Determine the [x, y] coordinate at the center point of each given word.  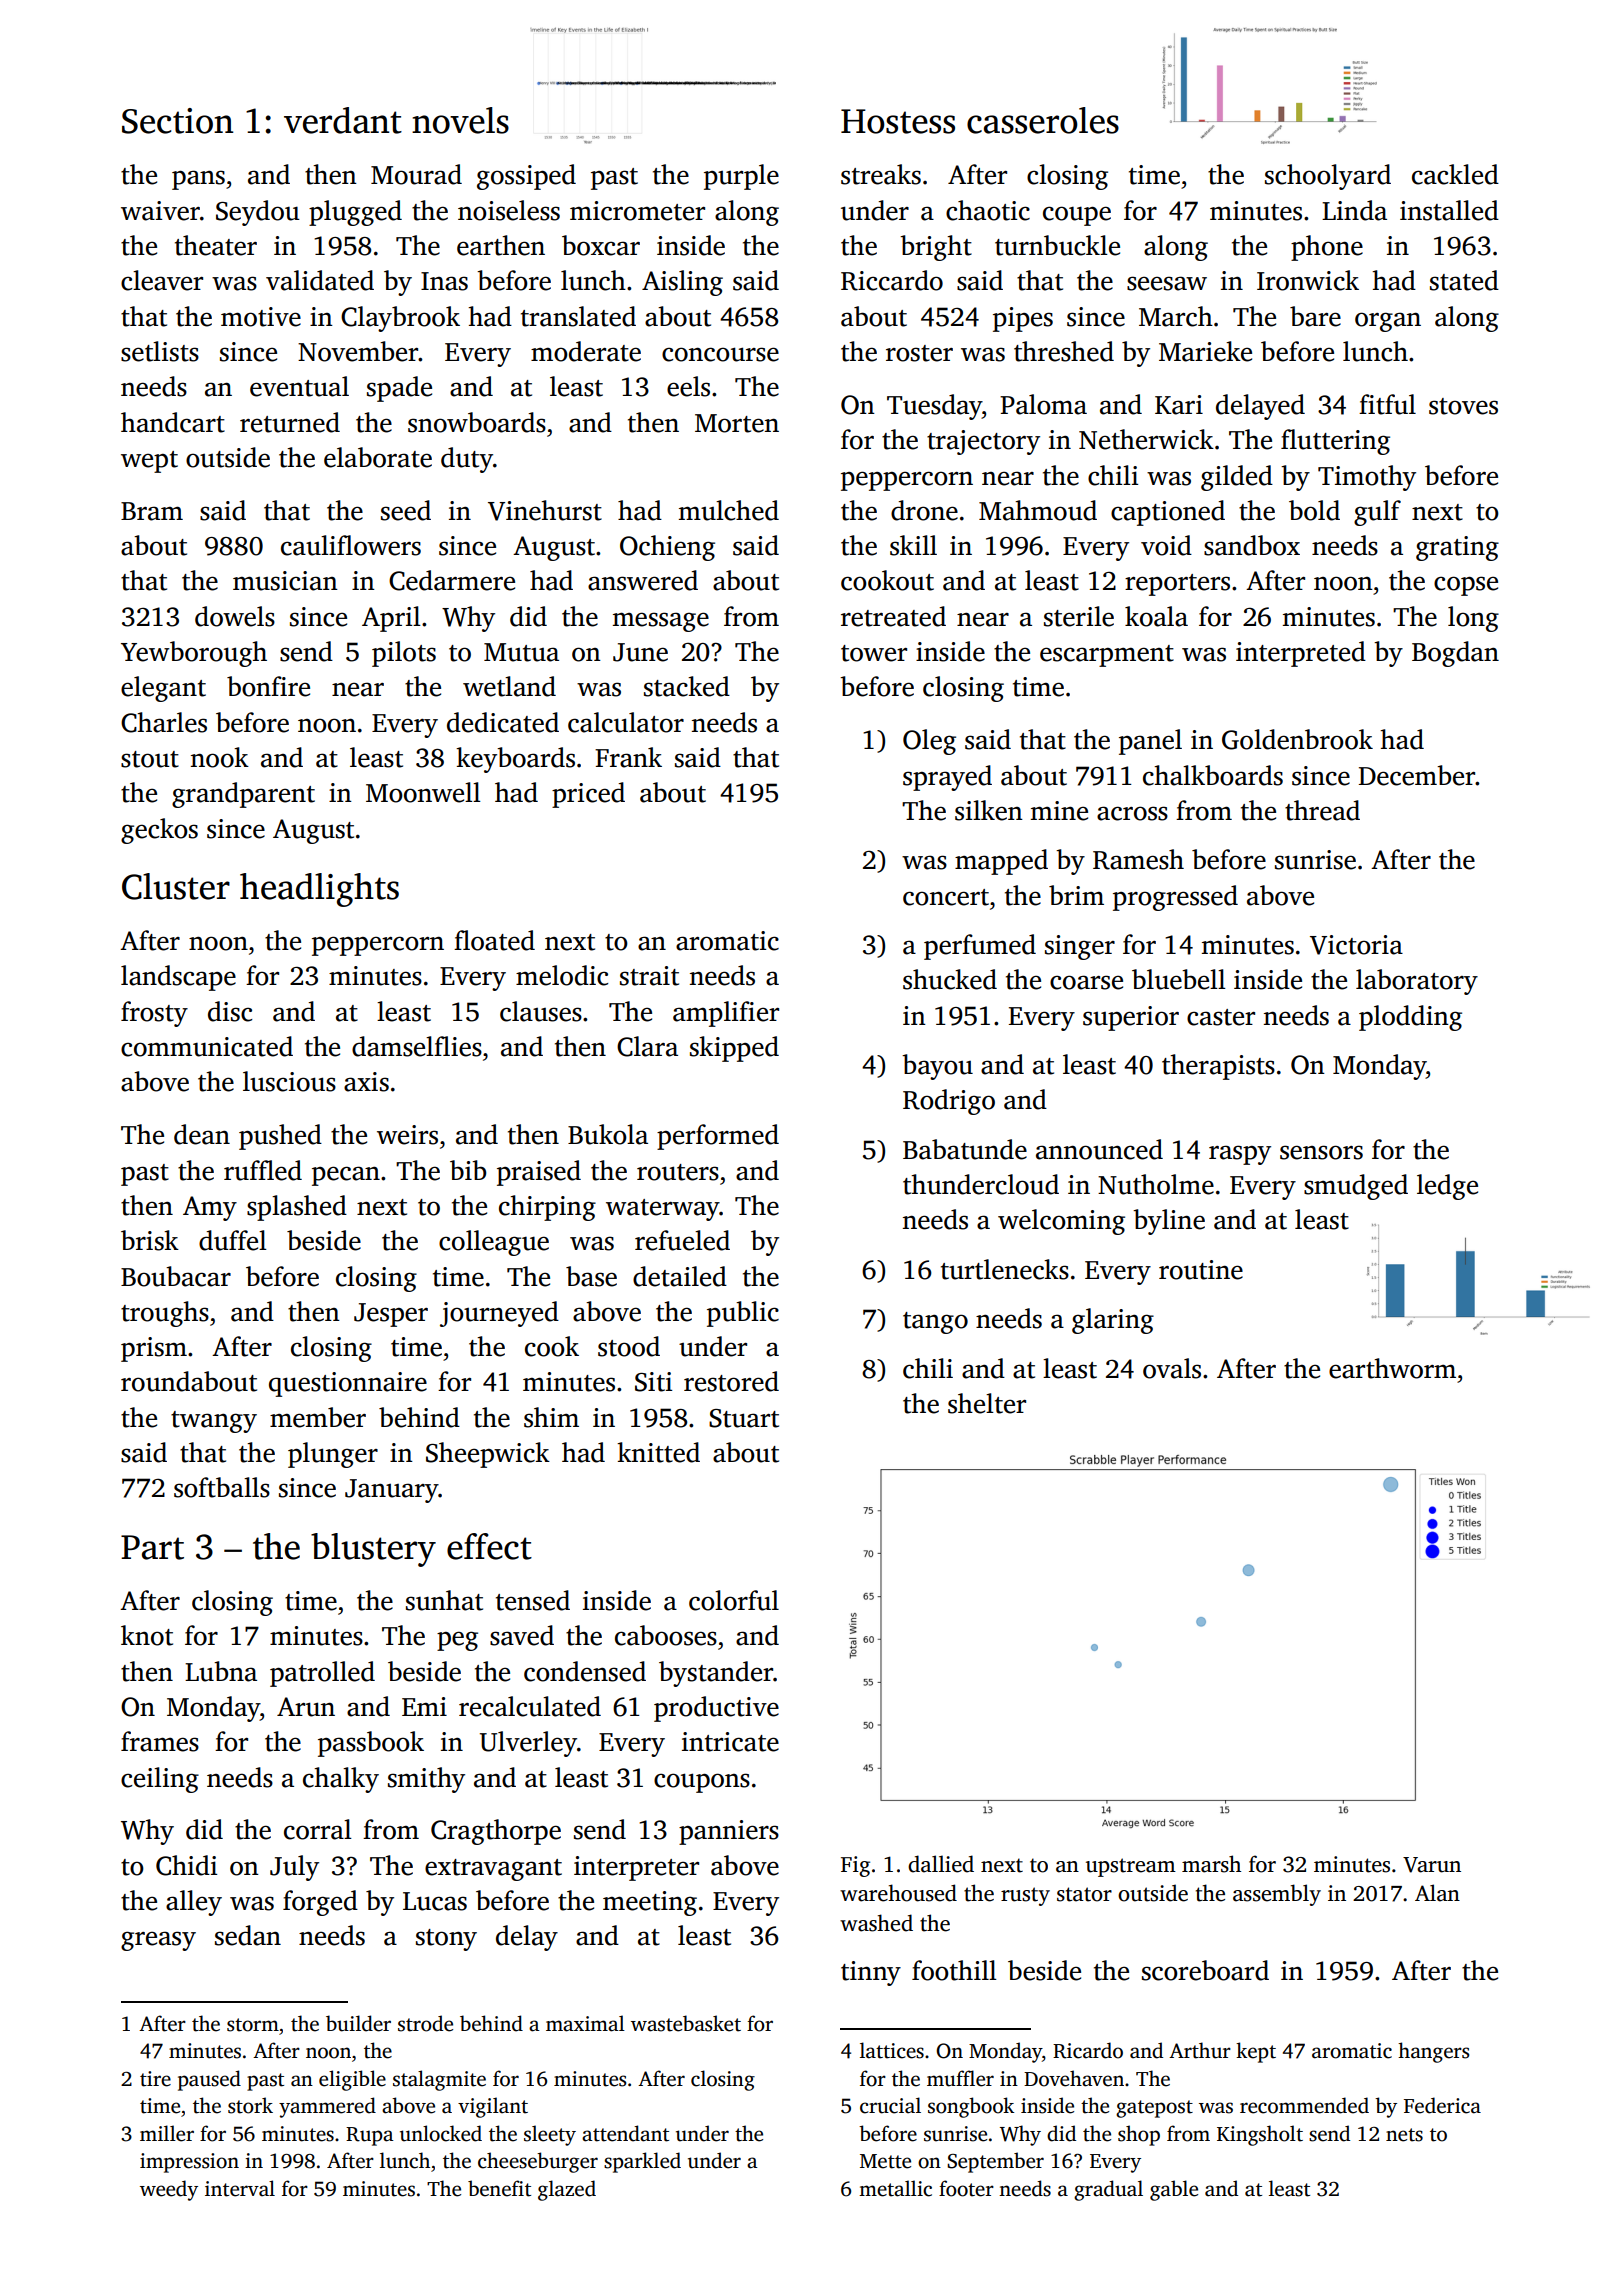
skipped [734, 1049]
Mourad [416, 174]
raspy [1240, 1155]
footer [966, 2188]
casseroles [1043, 120]
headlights [319, 890]
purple [741, 177]
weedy [169, 2190]
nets [1404, 2135]
